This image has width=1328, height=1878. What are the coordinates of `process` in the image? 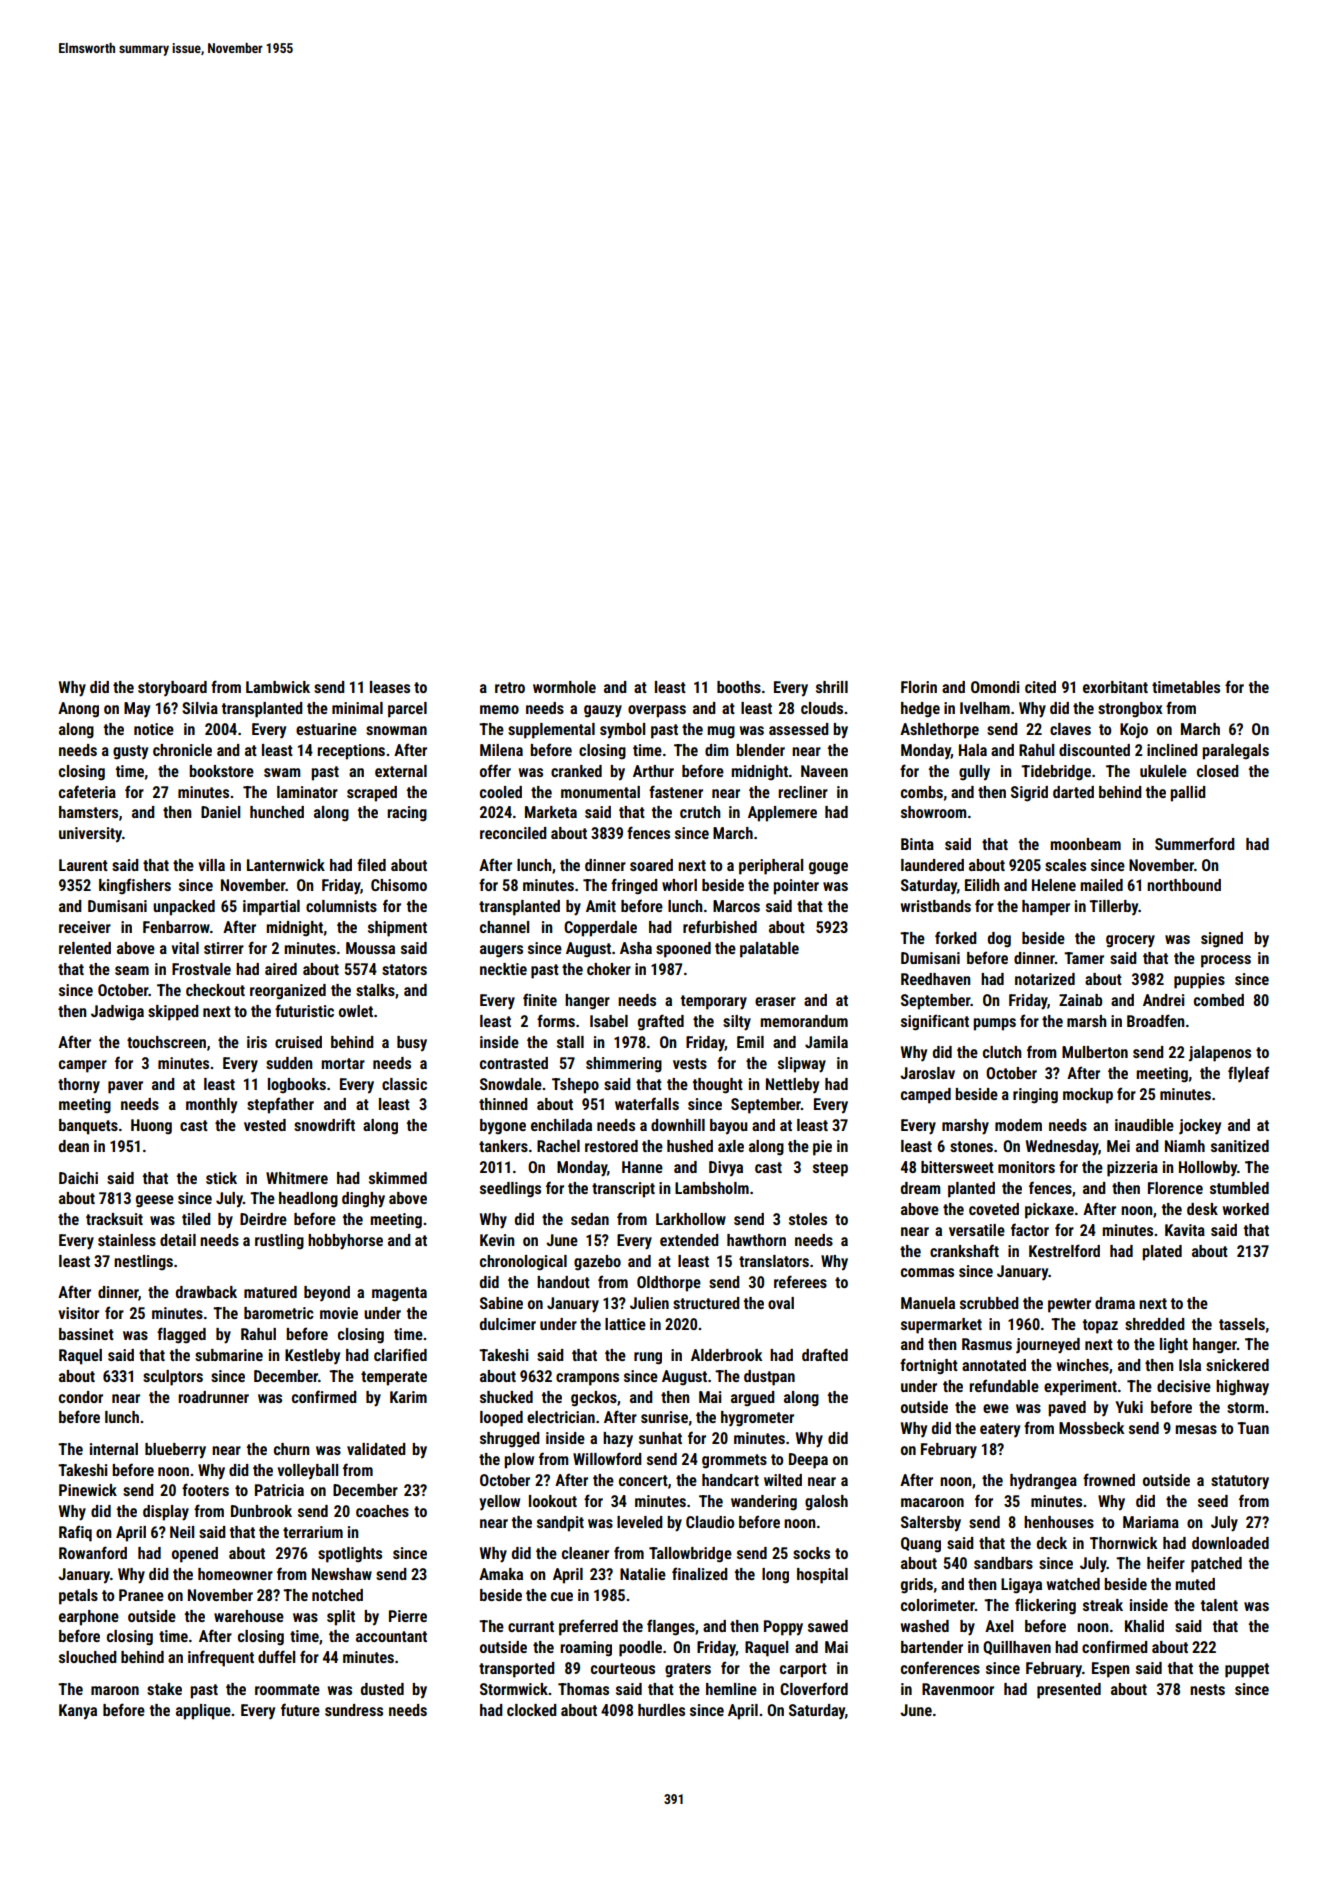 It's located at (1226, 961).
